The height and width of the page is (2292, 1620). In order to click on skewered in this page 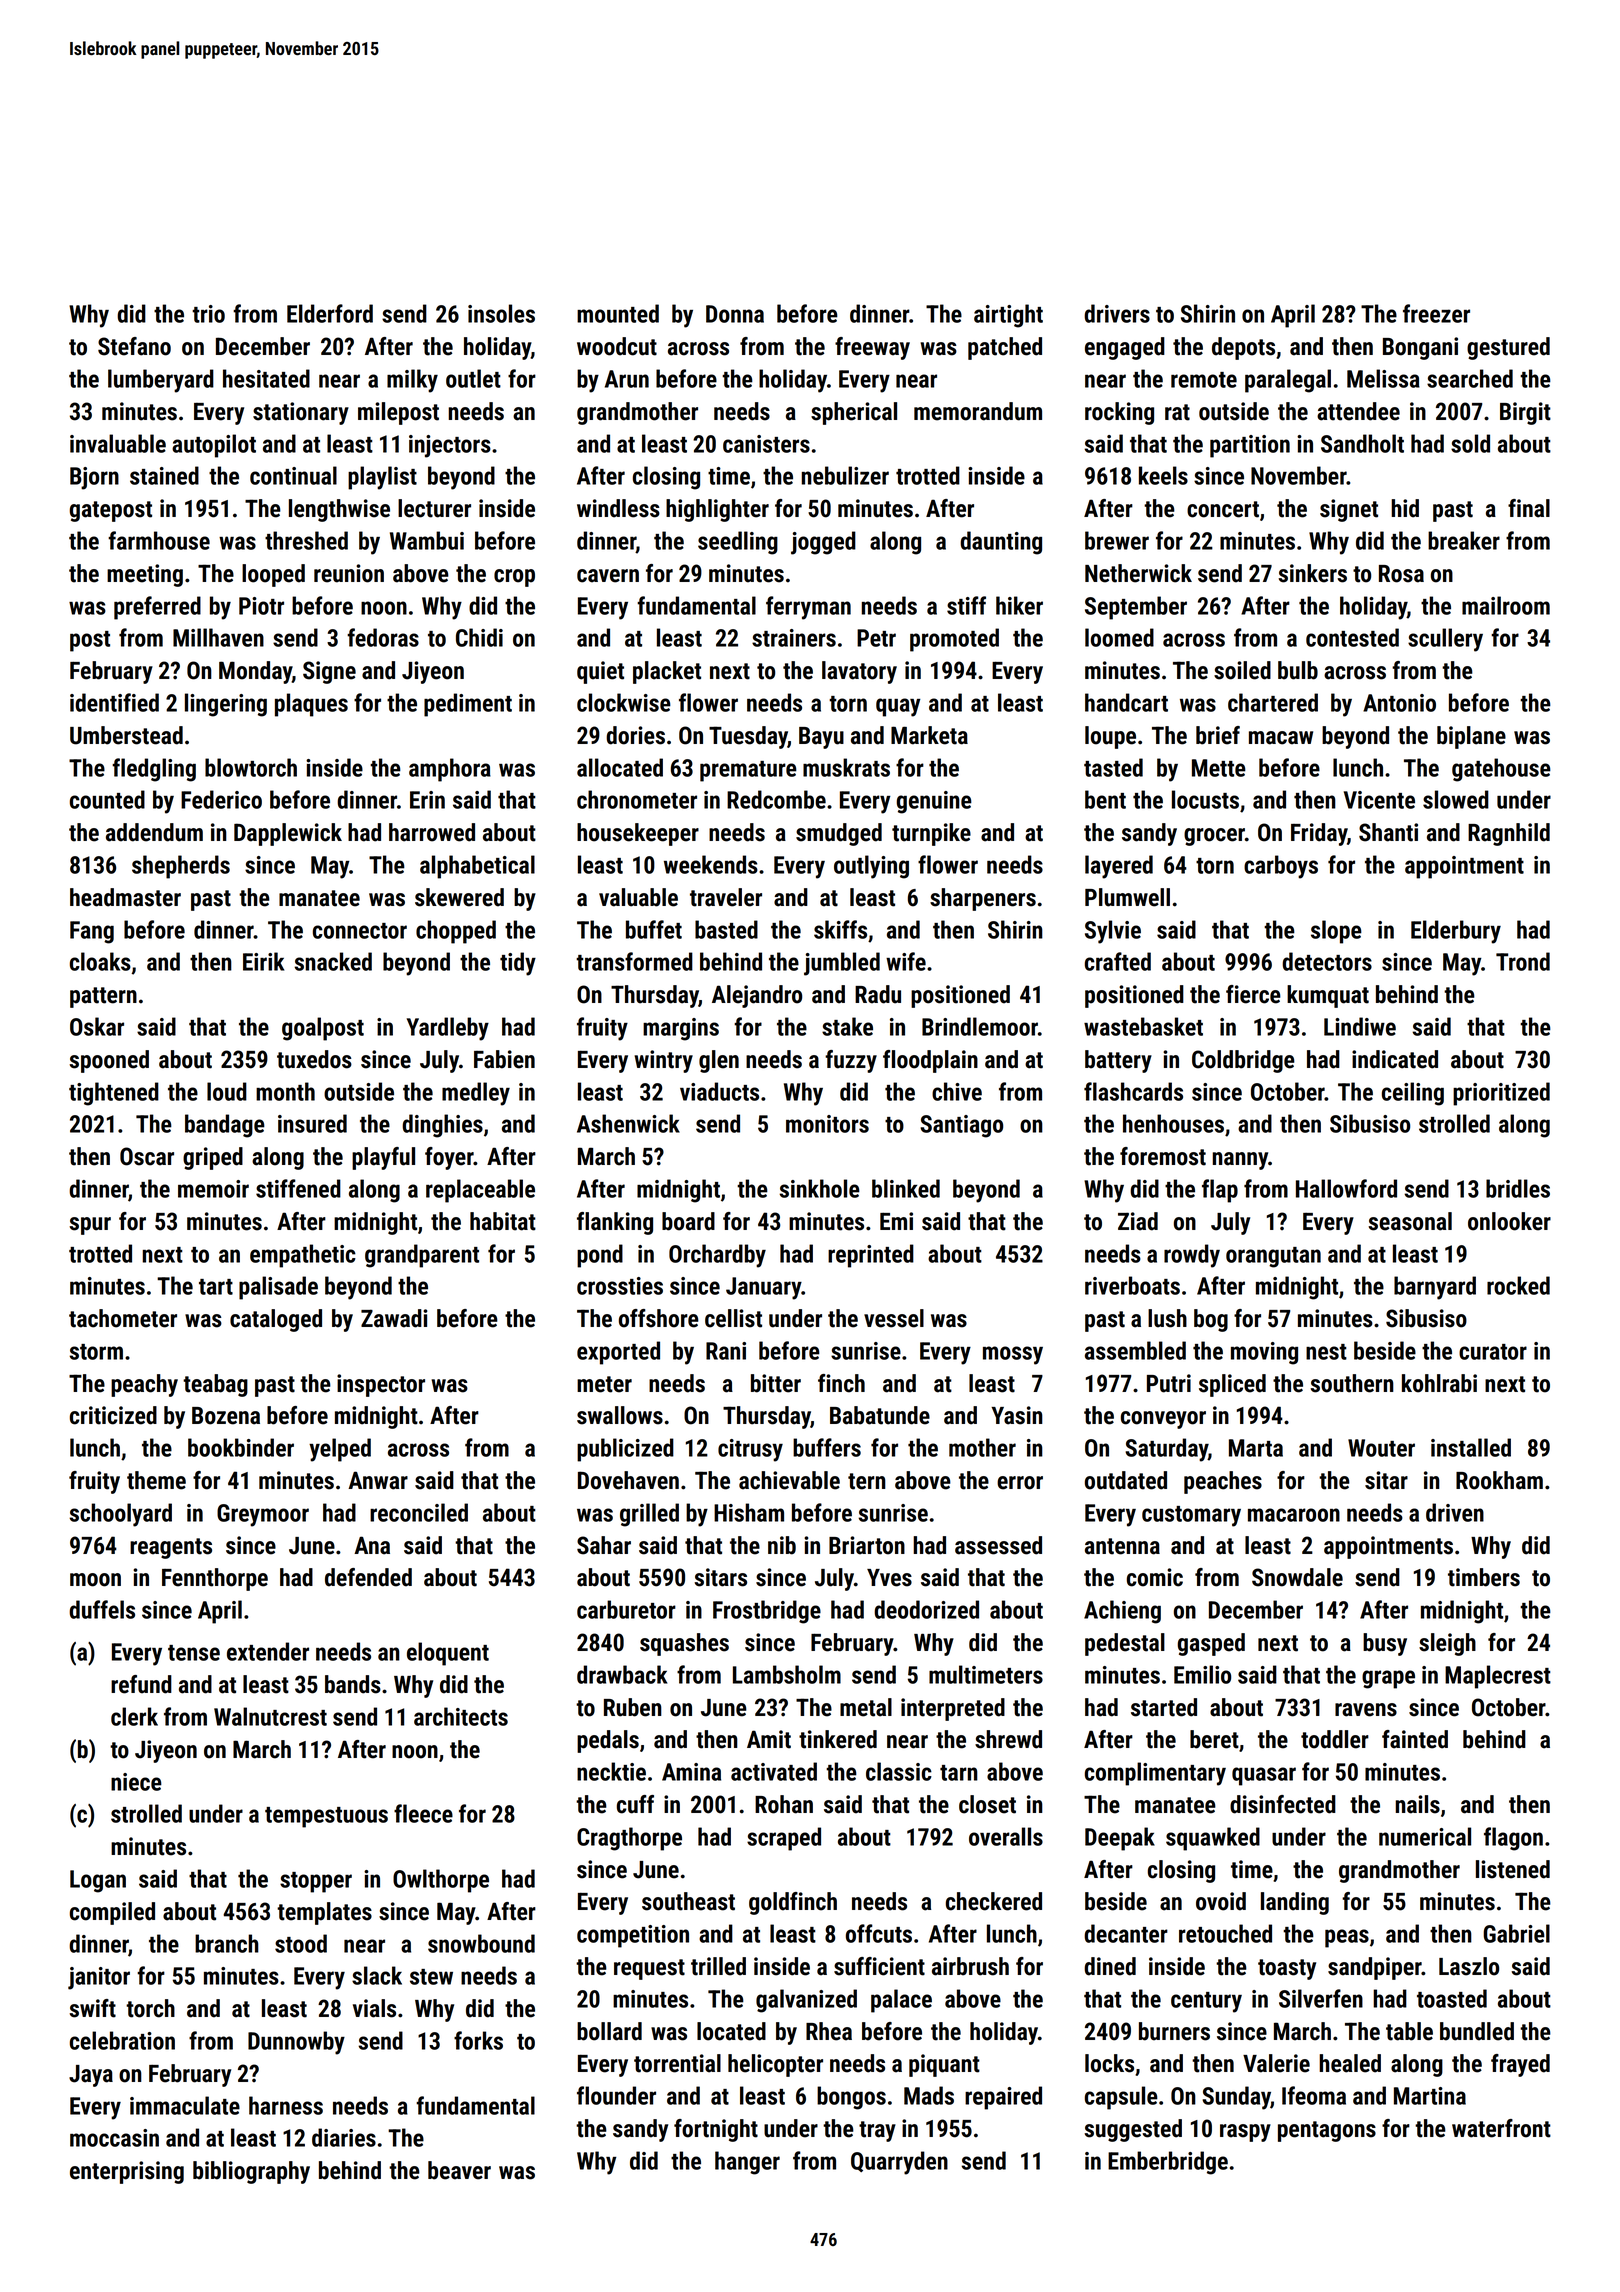, I will do `click(459, 897)`.
